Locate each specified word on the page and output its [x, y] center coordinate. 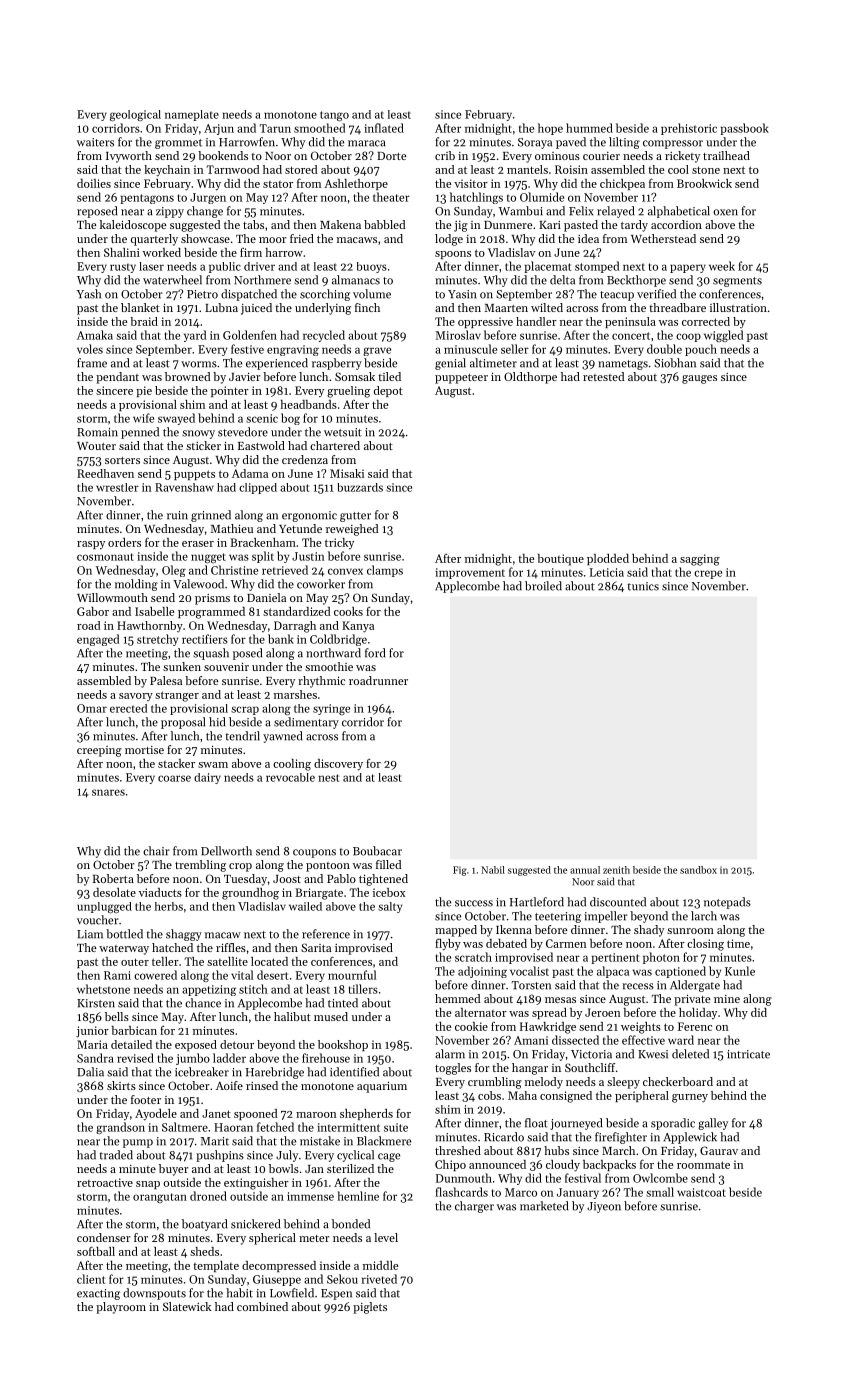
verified [656, 294]
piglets [370, 1308]
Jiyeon [604, 1207]
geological [135, 115]
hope [550, 129]
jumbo [193, 1059]
